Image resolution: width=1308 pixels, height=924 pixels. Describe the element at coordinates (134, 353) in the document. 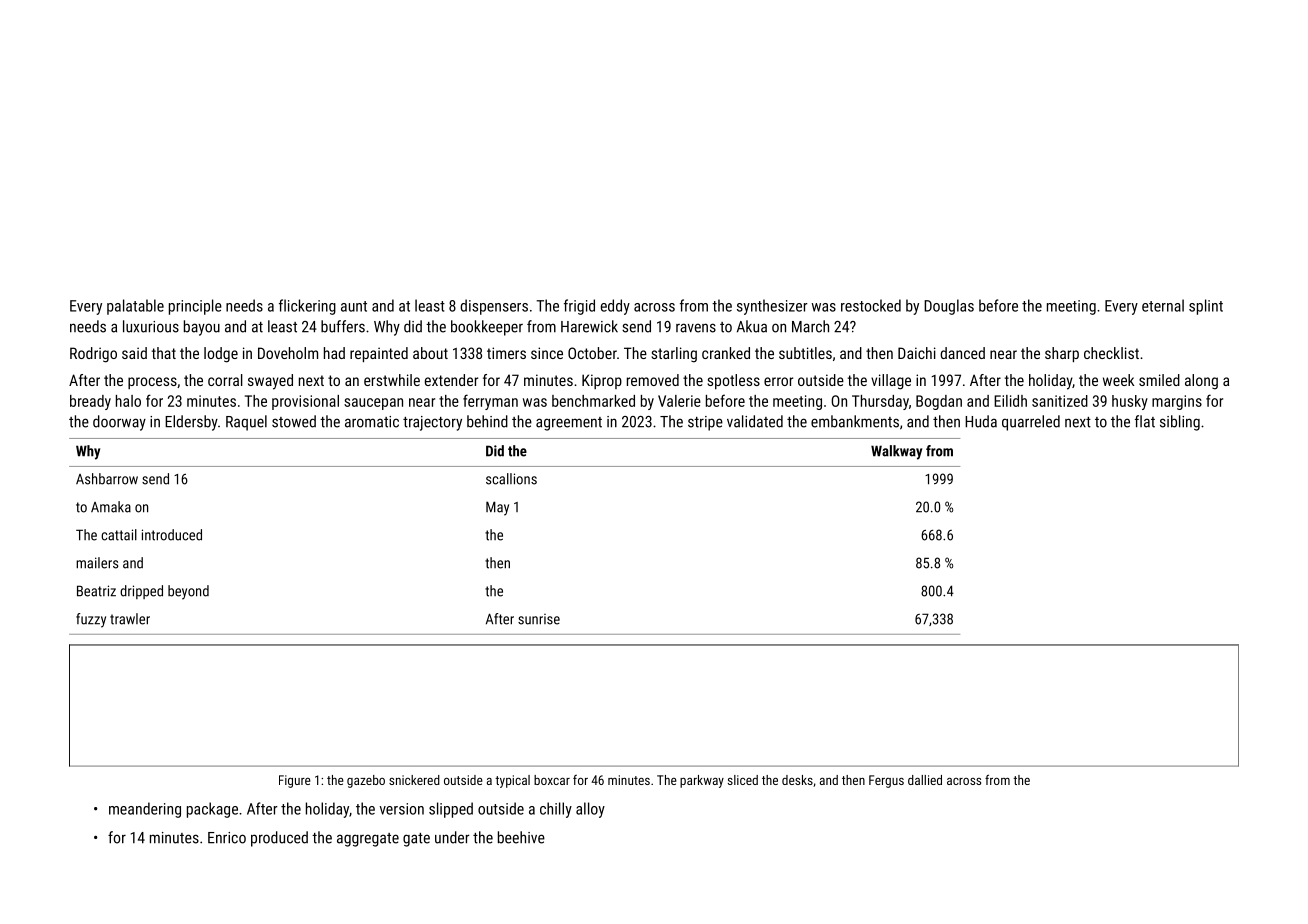

I see `said` at that location.
